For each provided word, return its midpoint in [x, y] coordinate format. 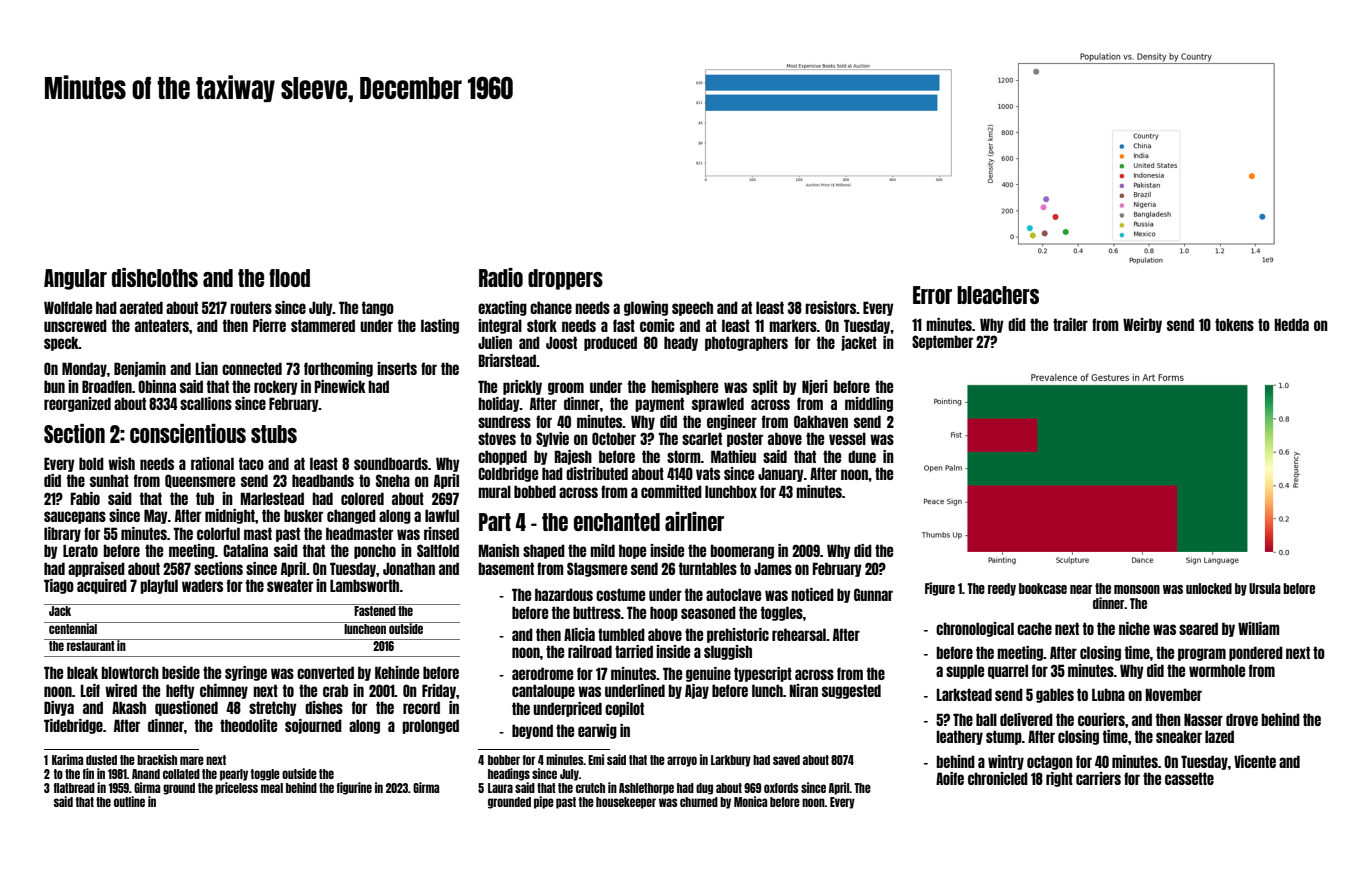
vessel [847, 438]
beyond [532, 731]
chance [551, 307]
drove [1242, 719]
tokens [1234, 324]
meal [272, 788]
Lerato [80, 550]
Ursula [1265, 588]
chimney [224, 691]
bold [91, 463]
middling [869, 404]
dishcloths [155, 277]
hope [632, 551]
